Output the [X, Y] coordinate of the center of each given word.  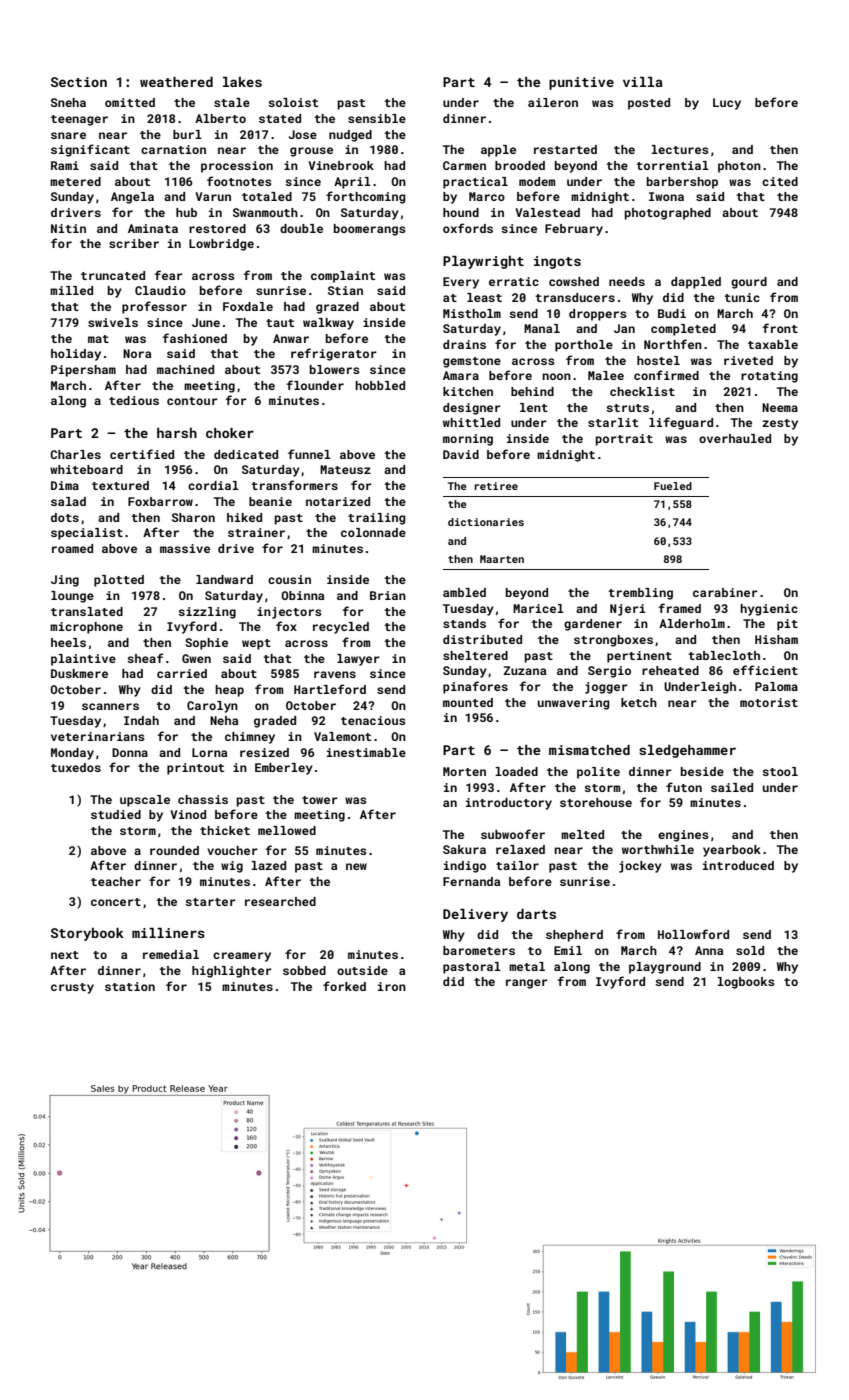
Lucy [727, 104]
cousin [289, 579]
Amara [461, 375]
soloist [293, 102]
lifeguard [681, 423]
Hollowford [693, 934]
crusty [72, 988]
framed [679, 608]
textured [120, 485]
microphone [86, 628]
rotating [769, 377]
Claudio [160, 290]
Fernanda [471, 881]
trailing [377, 519]
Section [79, 82]
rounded [174, 850]
